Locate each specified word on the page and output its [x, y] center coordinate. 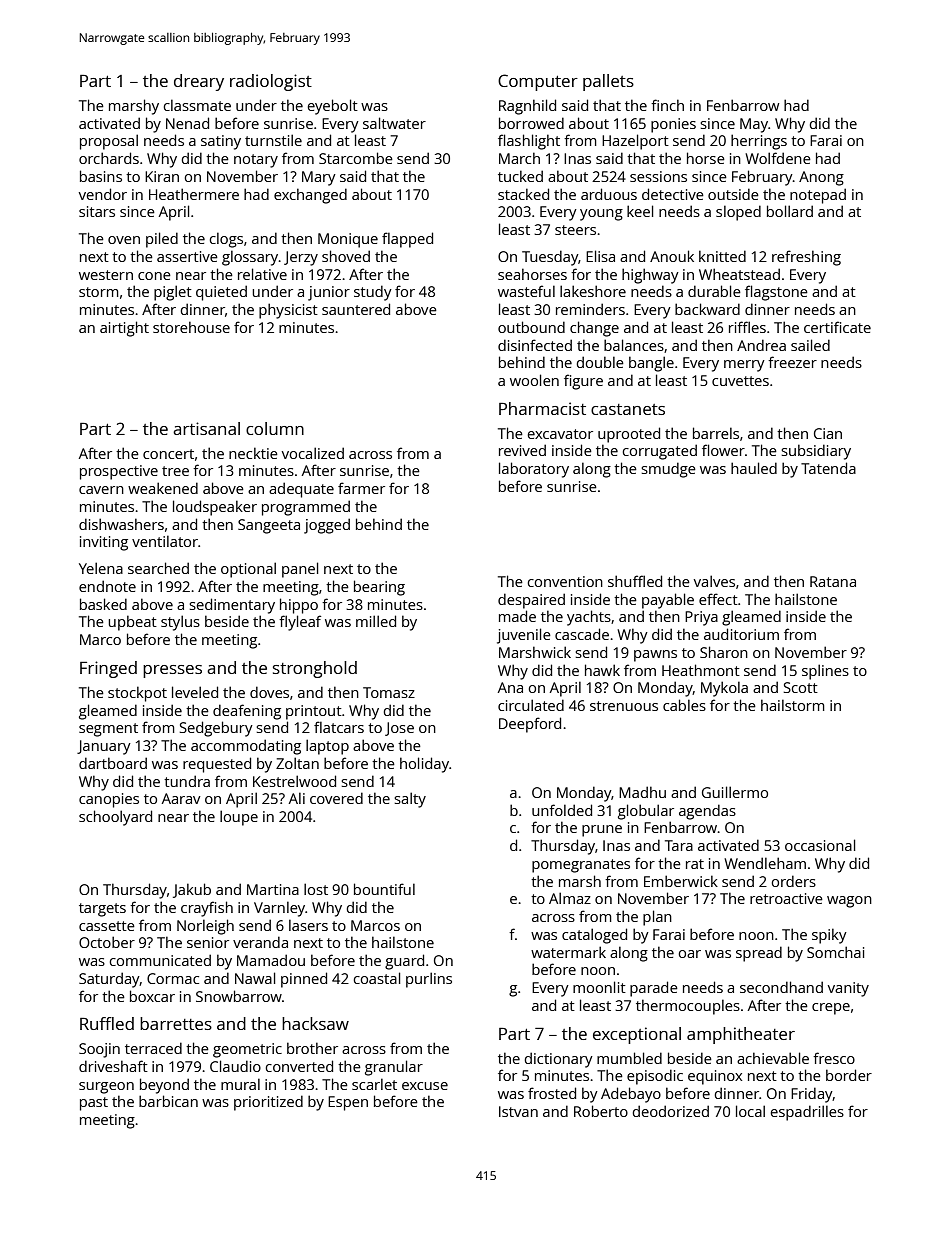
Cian [828, 433]
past [94, 1104]
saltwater [394, 123]
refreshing [806, 258]
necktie [253, 453]
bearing [379, 588]
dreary [199, 82]
